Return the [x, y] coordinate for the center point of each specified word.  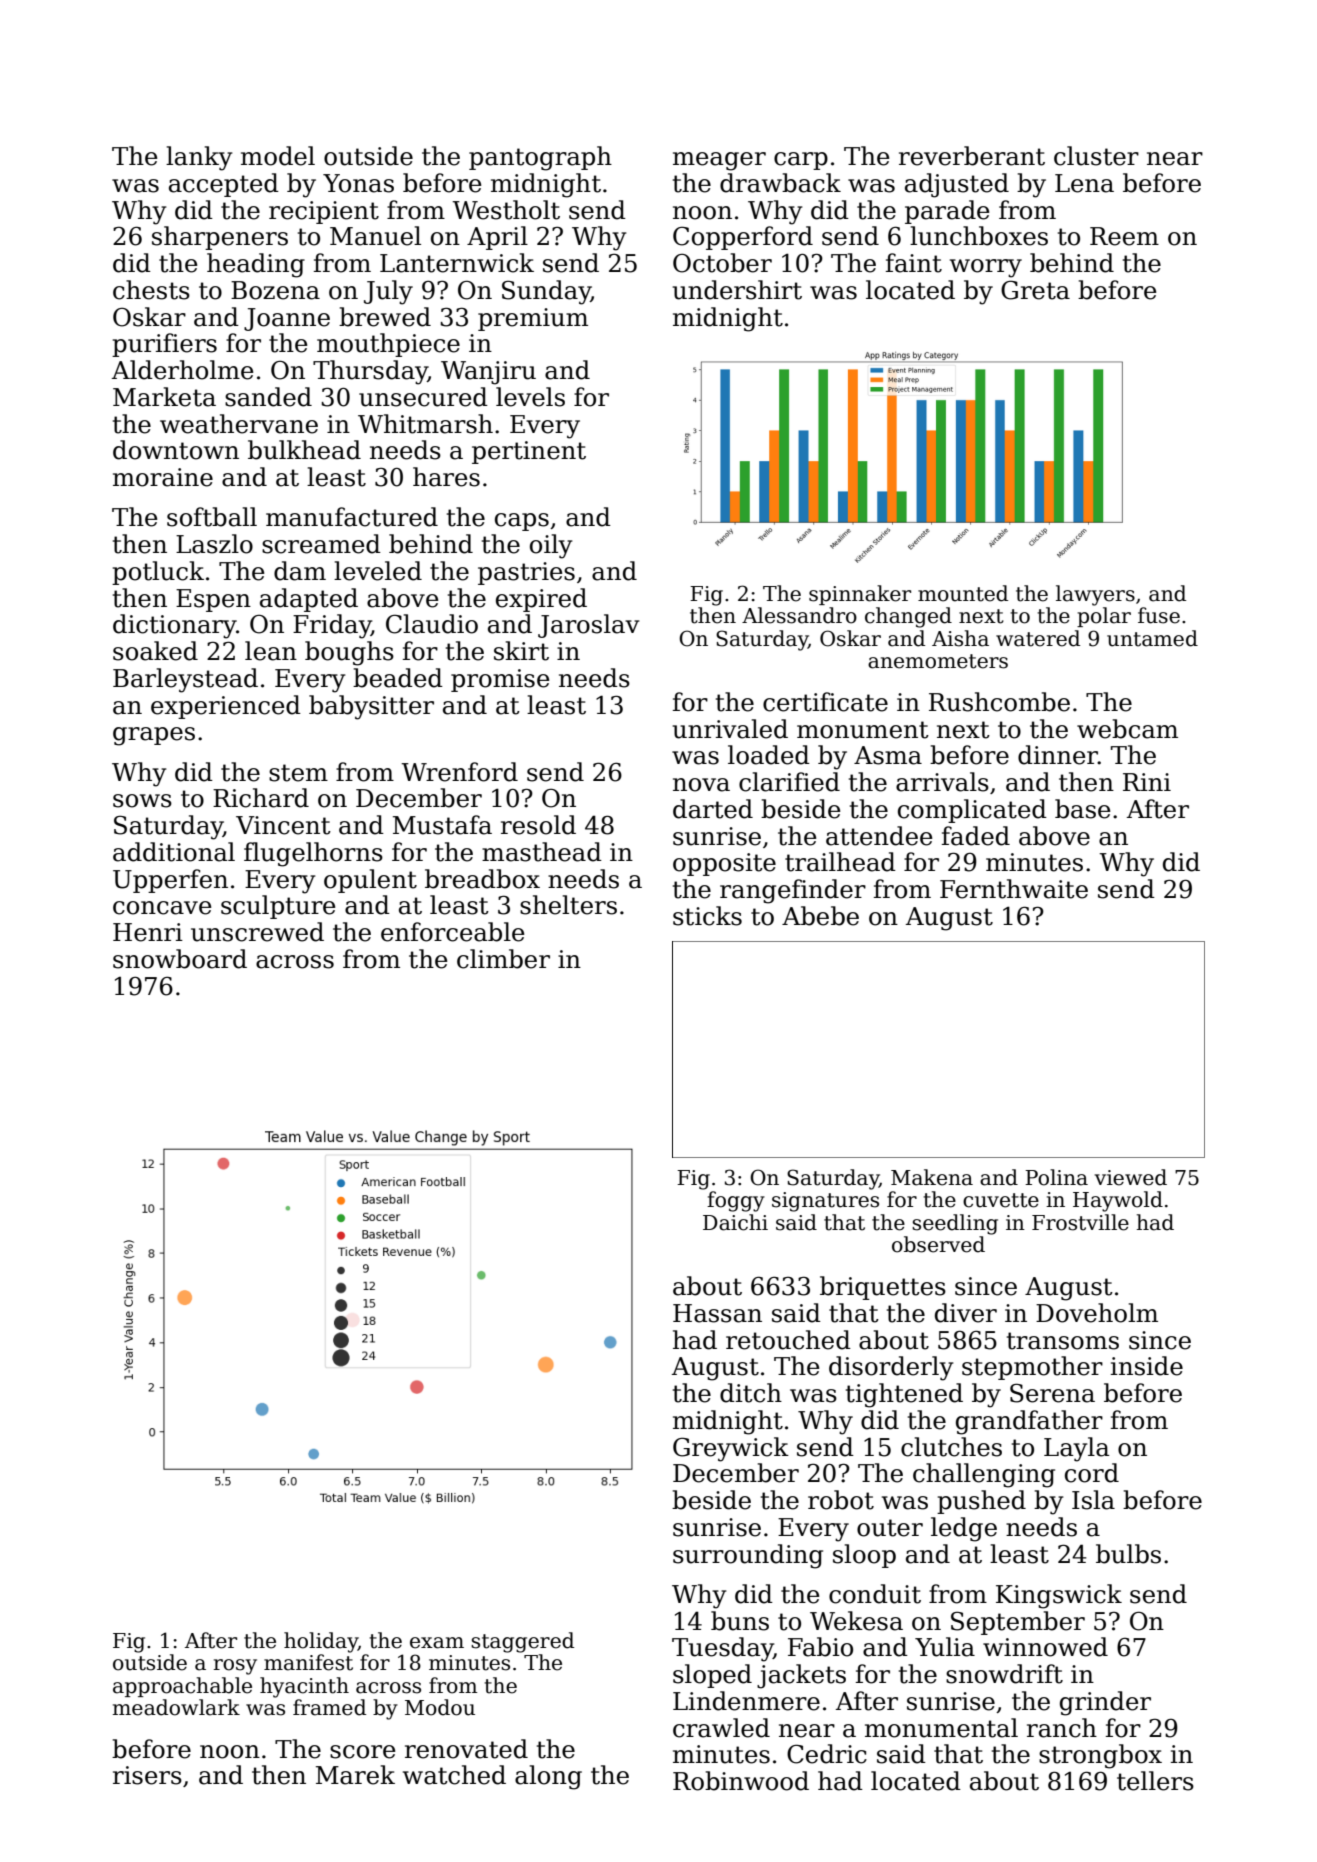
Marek [355, 1775]
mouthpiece [388, 345]
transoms [1063, 1341]
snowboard [180, 959]
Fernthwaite [1014, 889]
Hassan [717, 1313]
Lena [1084, 183]
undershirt [737, 290]
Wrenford [459, 772]
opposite [724, 864]
